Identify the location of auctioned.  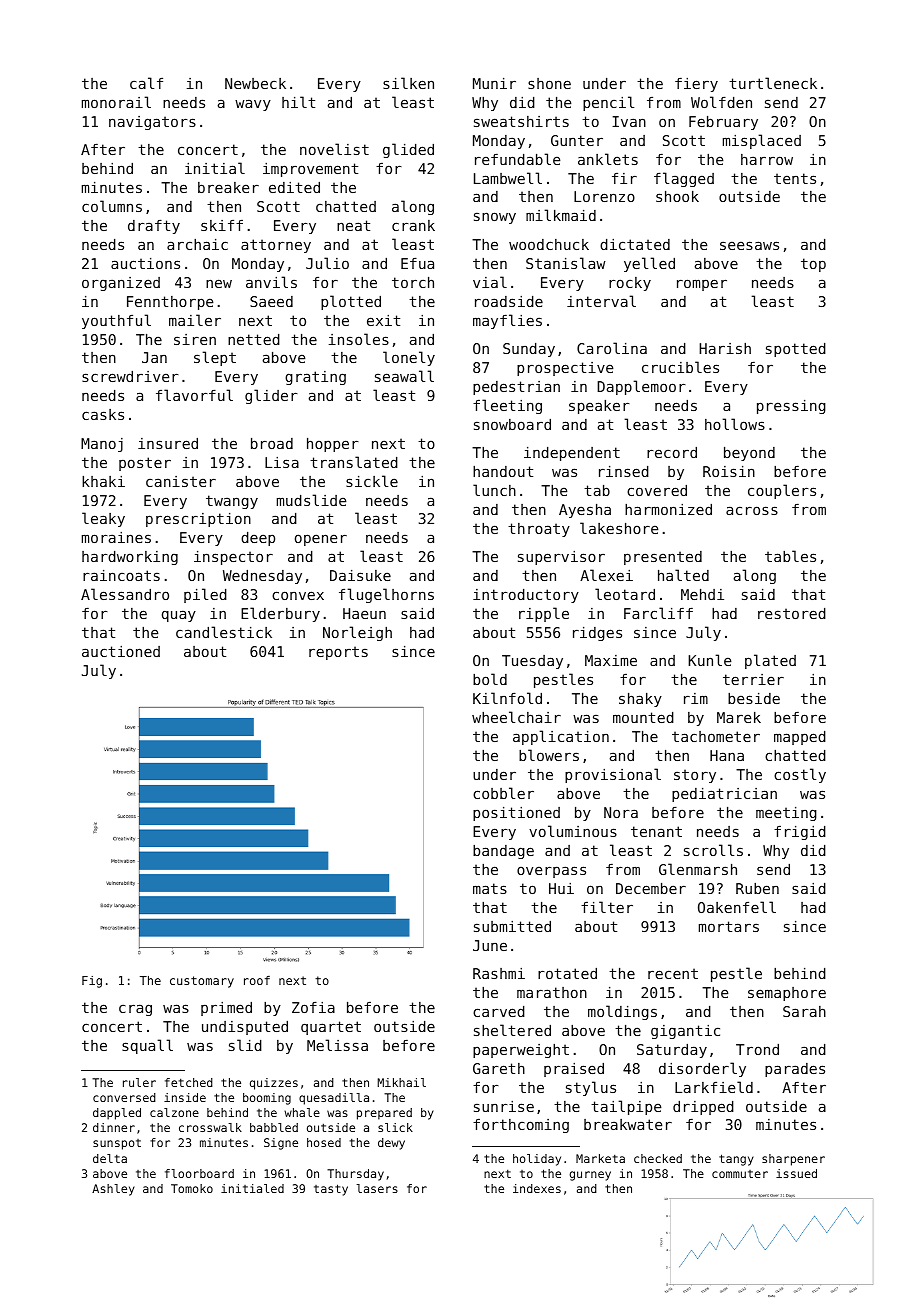
(121, 651).
